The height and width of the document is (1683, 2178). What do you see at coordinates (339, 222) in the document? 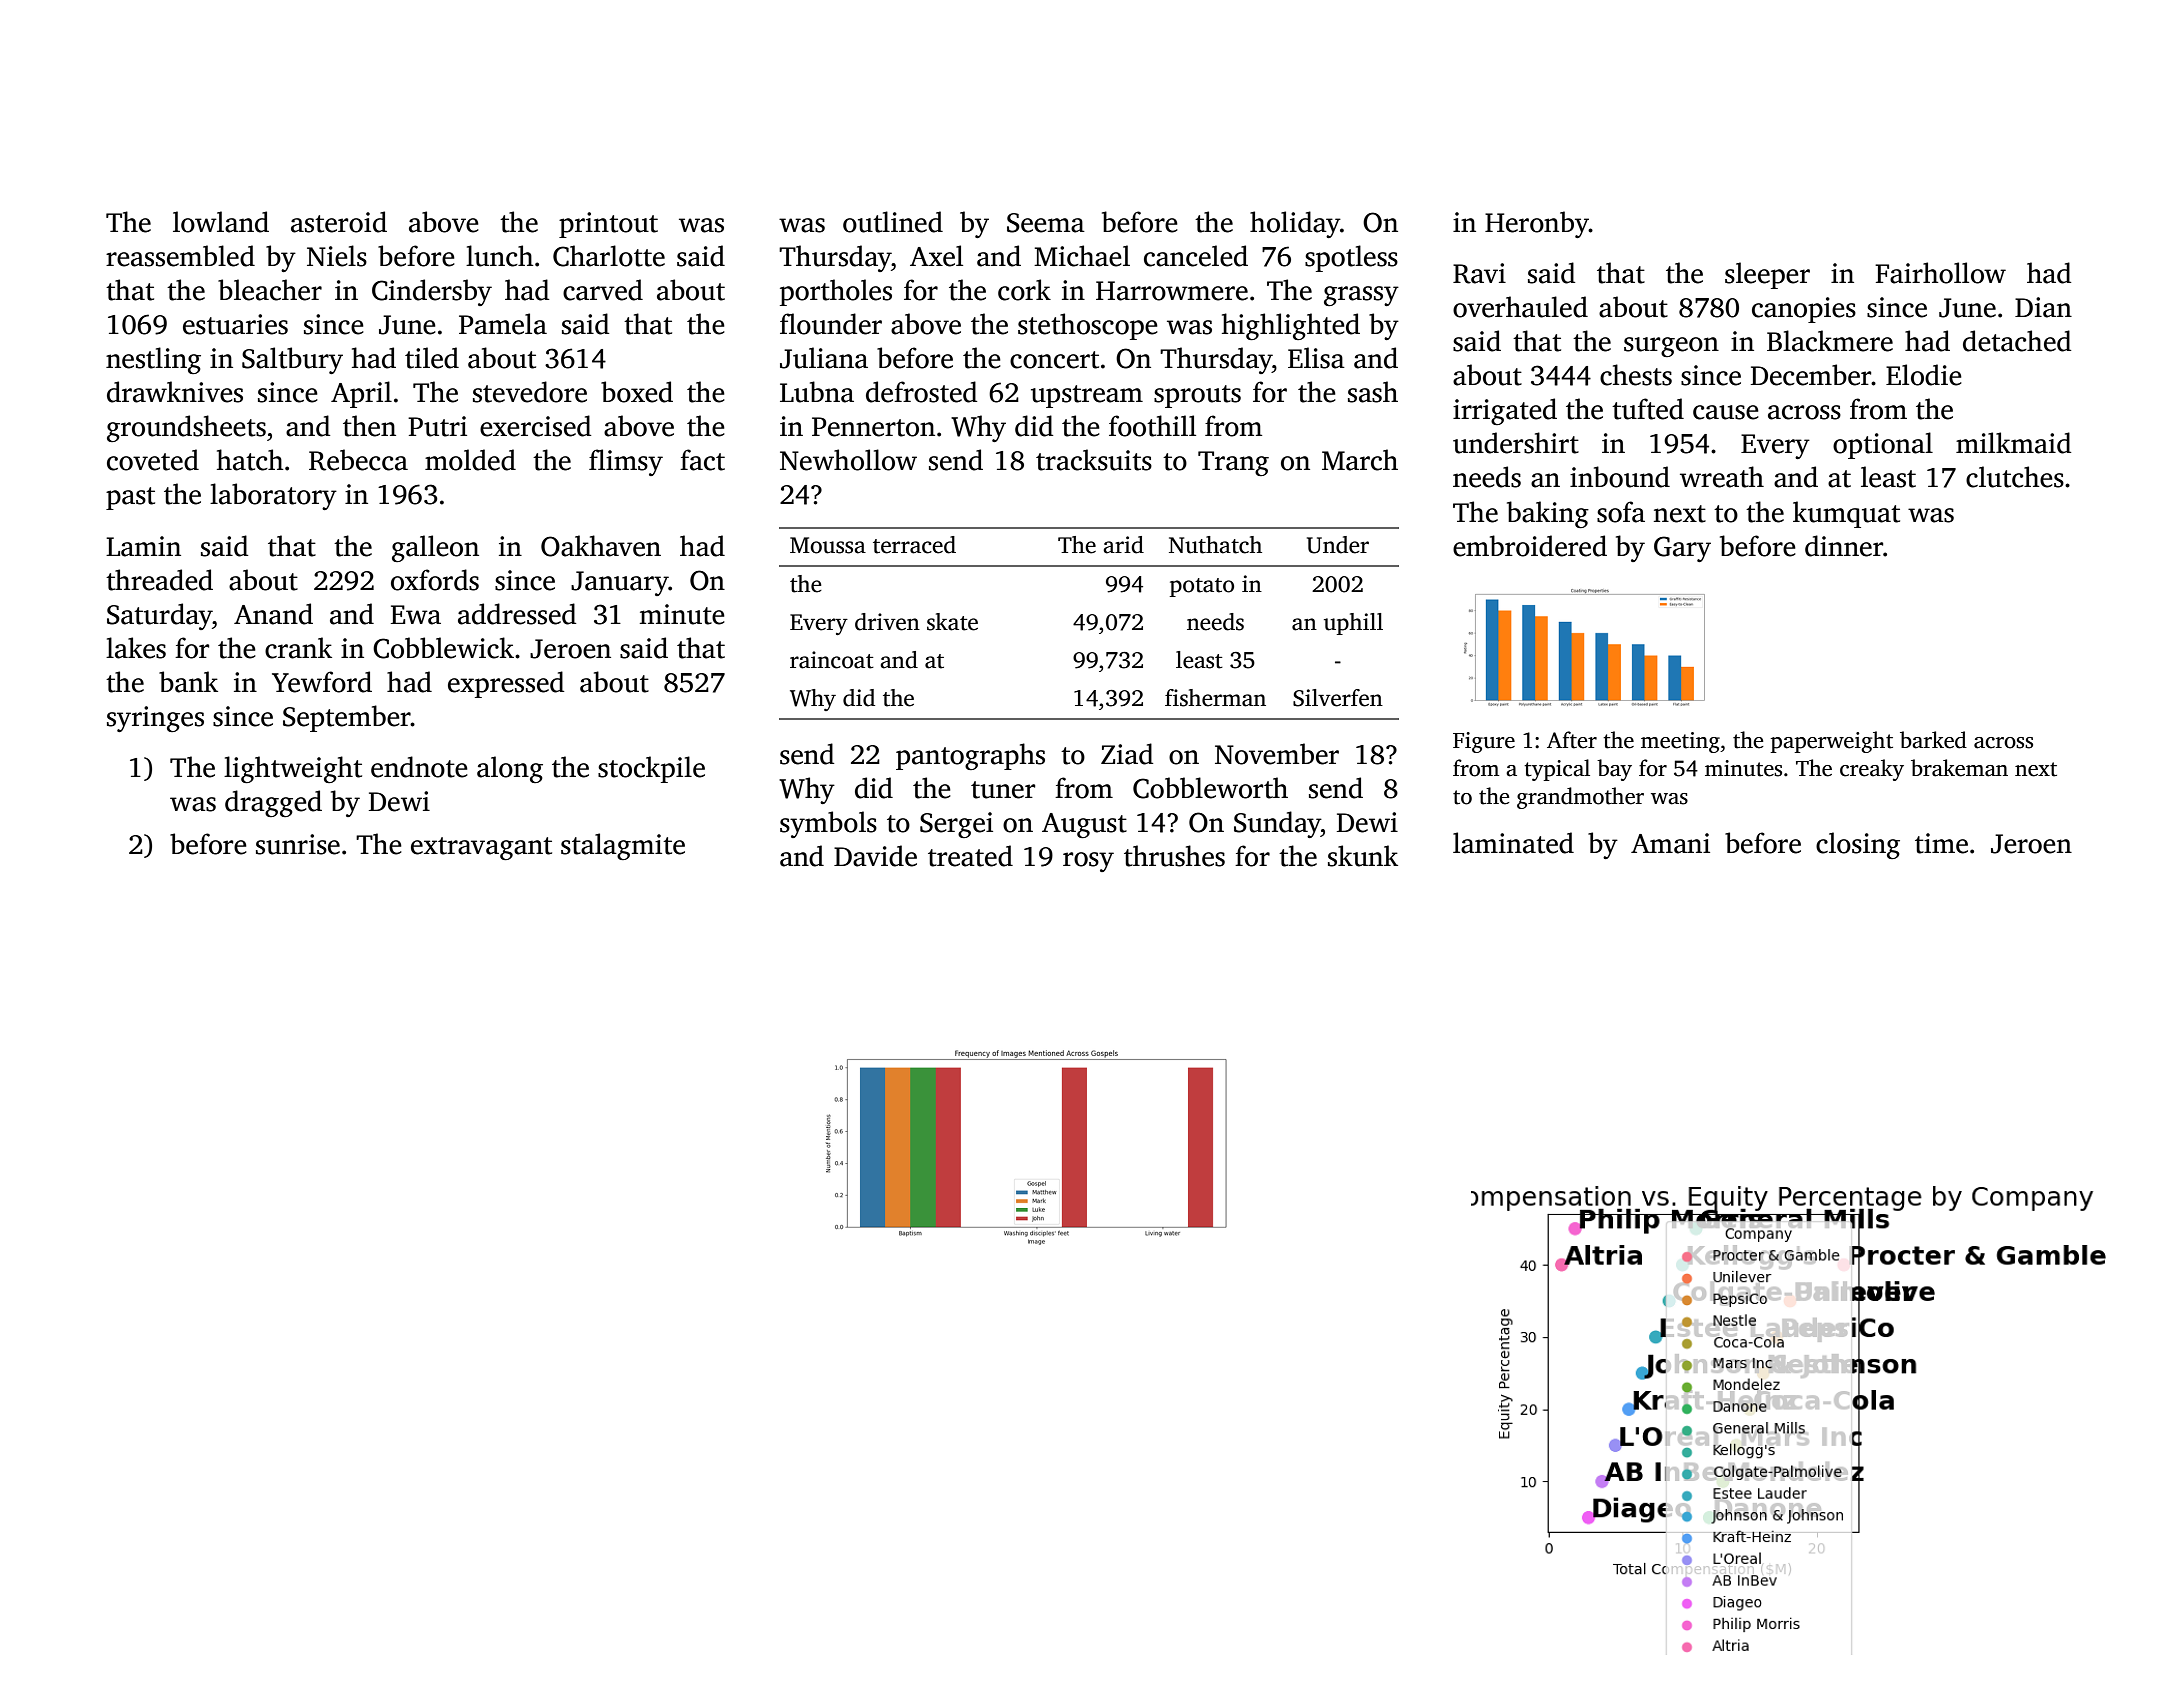
I see `asteroid` at bounding box center [339, 222].
